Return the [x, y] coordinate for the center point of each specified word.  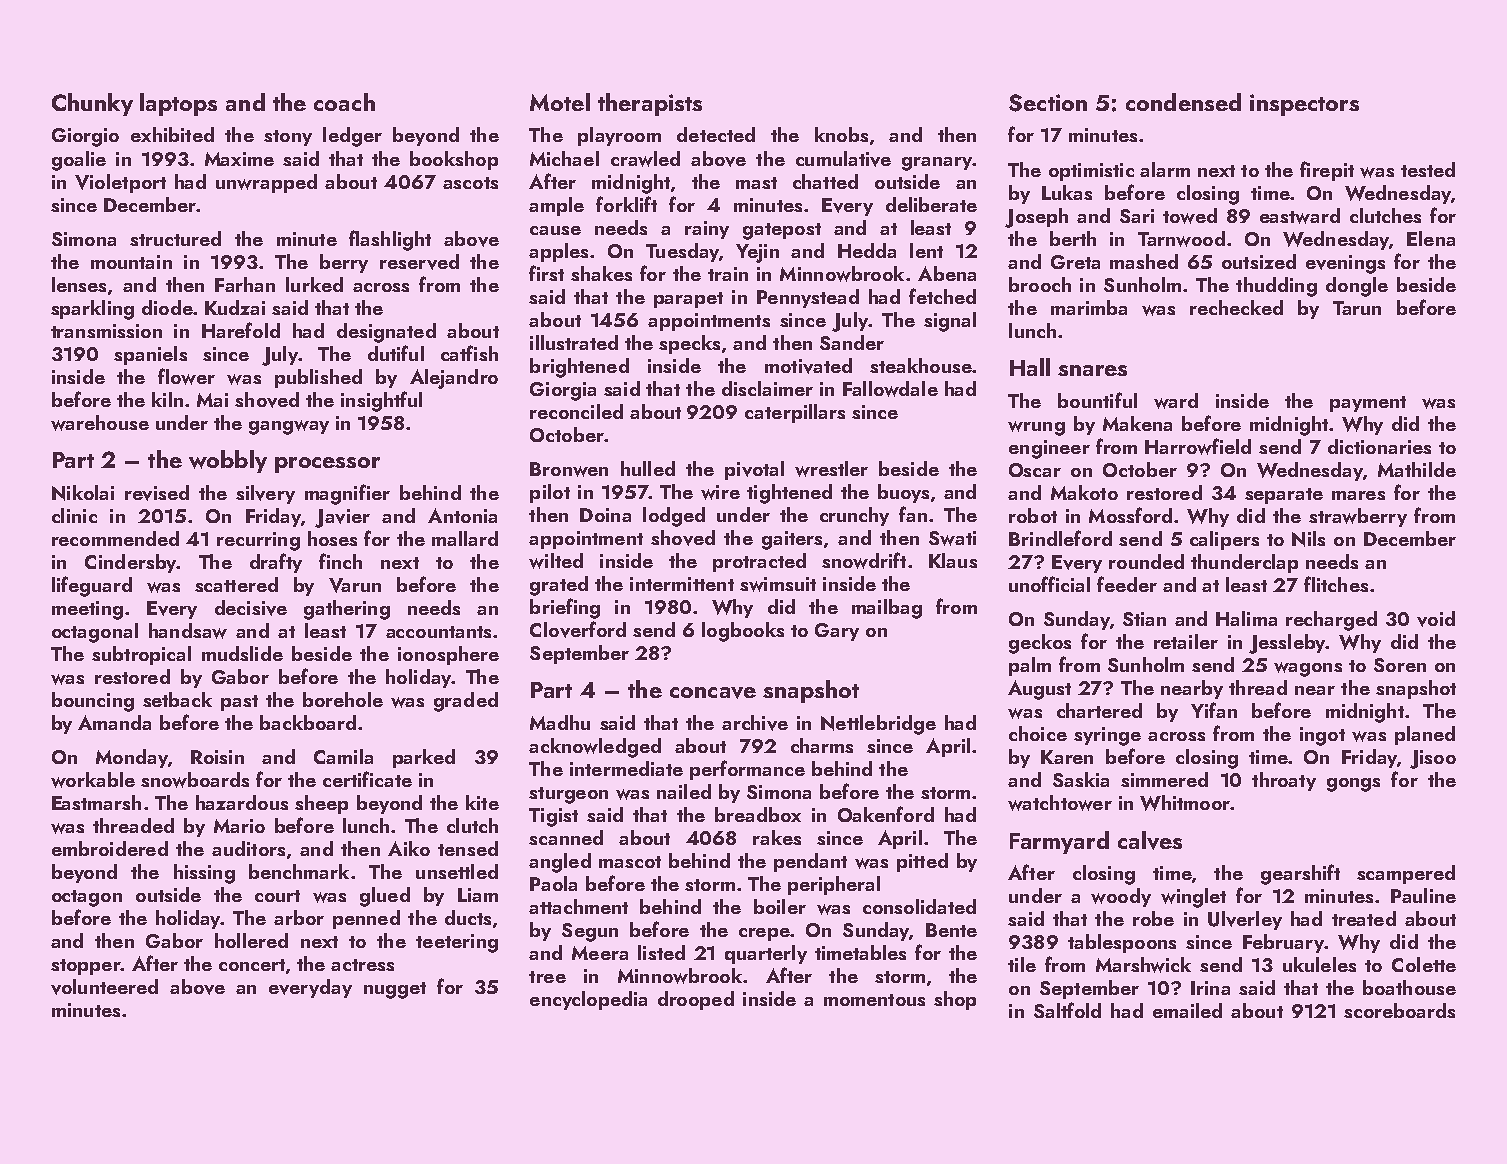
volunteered [104, 987]
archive [755, 723]
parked [424, 758]
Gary [837, 632]
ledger [352, 137]
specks [689, 344]
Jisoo [1433, 759]
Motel [560, 102]
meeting [87, 610]
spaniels [150, 355]
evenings [1345, 264]
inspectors [1304, 105]
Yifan [1214, 710]
